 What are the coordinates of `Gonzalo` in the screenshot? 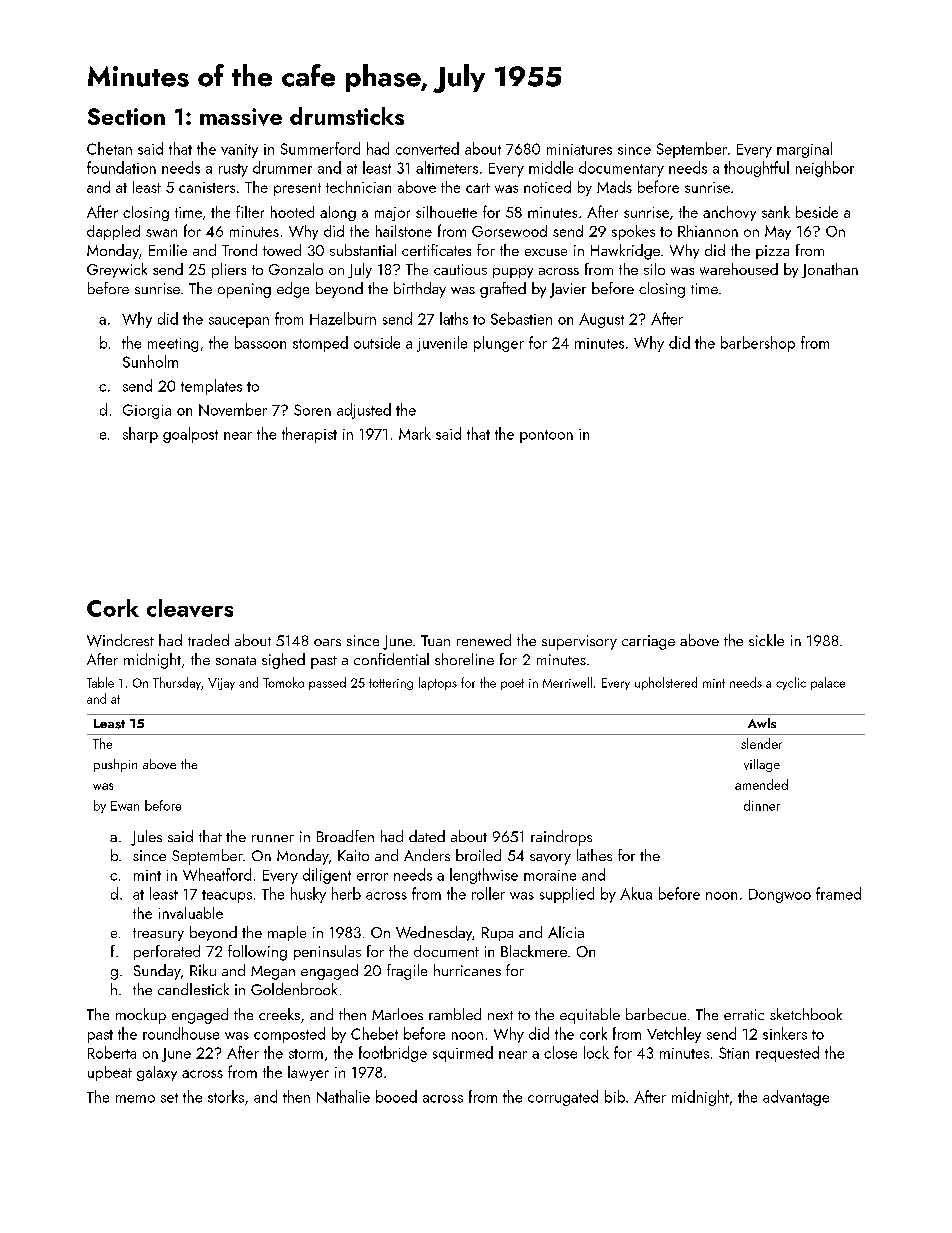 It's located at (296, 269).
